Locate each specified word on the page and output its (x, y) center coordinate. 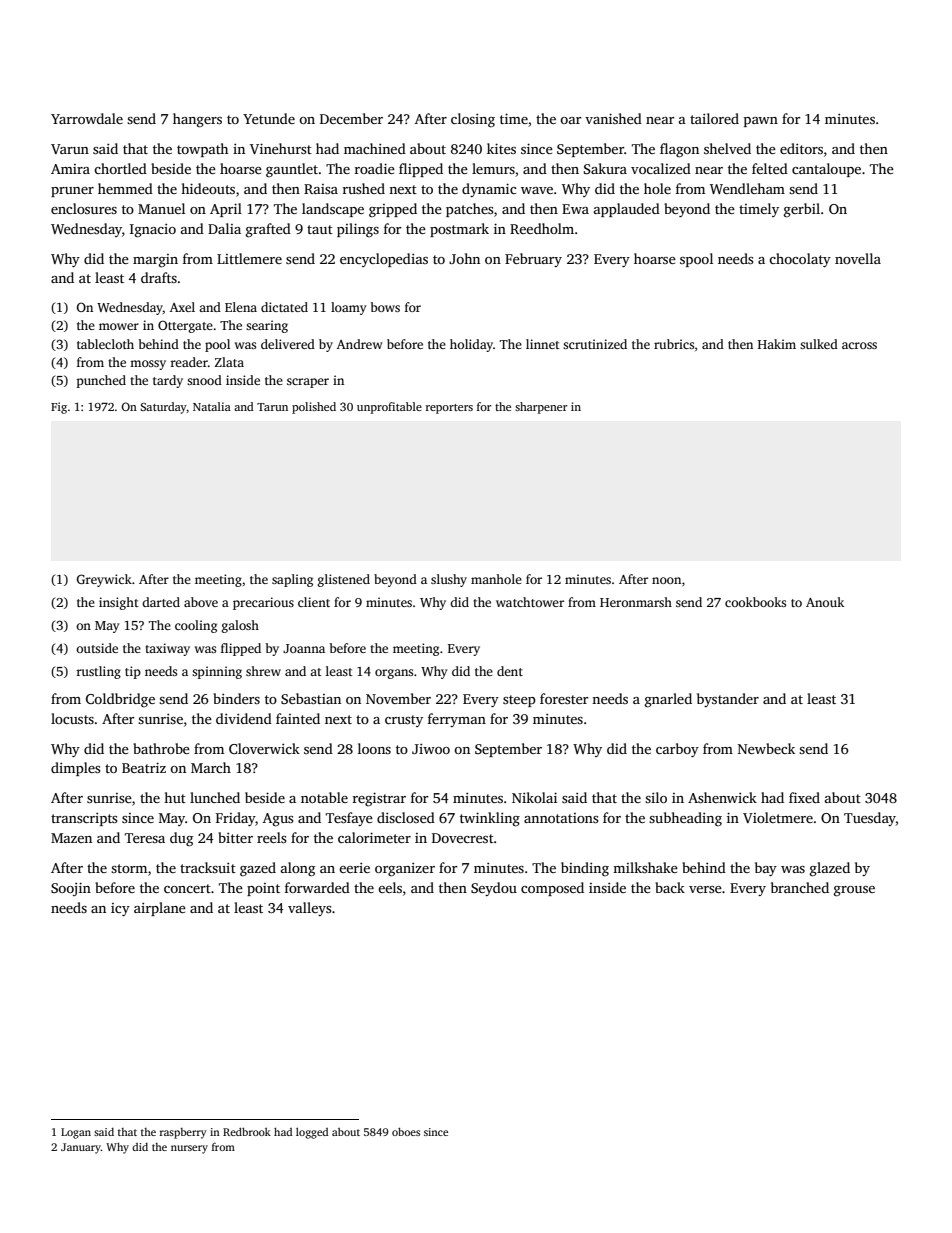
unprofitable (389, 408)
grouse (854, 891)
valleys (310, 909)
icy (120, 909)
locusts (72, 718)
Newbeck (766, 748)
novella (858, 258)
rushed (364, 188)
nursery (189, 1149)
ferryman (457, 720)
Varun (70, 149)
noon (666, 580)
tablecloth (105, 344)
